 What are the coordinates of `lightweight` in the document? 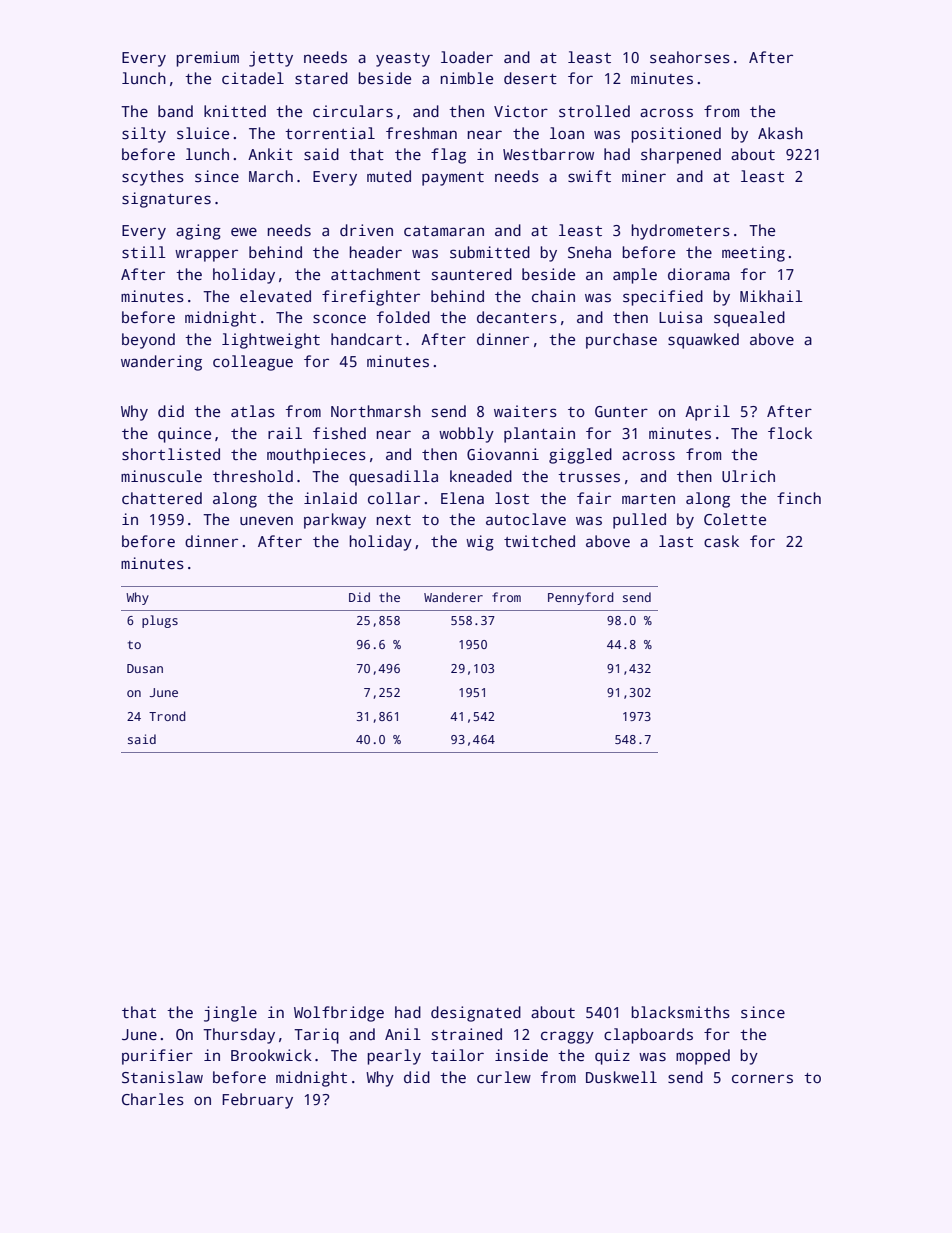 It's located at (271, 341).
